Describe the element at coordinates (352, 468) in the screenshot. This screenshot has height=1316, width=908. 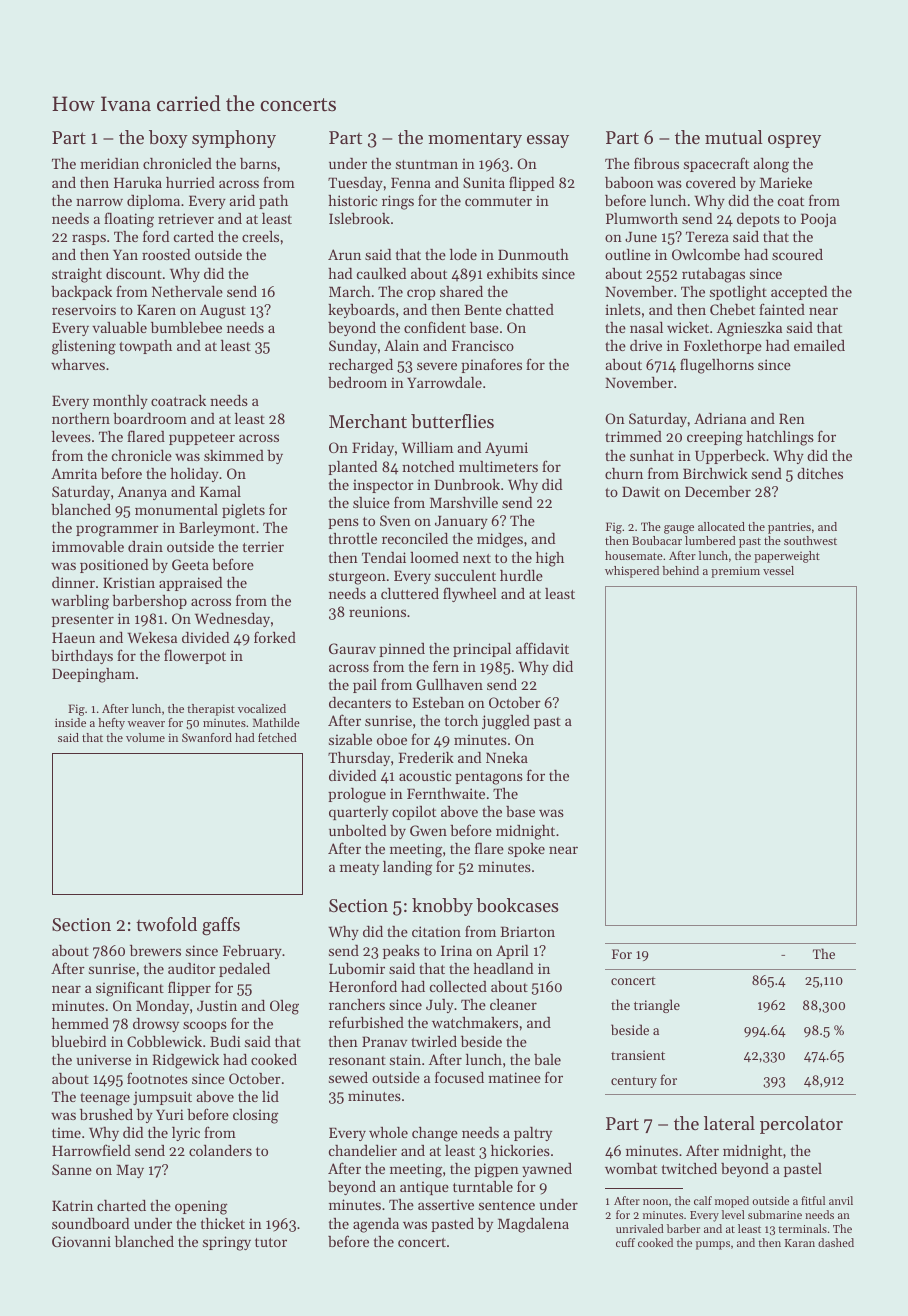
I see `planted` at that location.
